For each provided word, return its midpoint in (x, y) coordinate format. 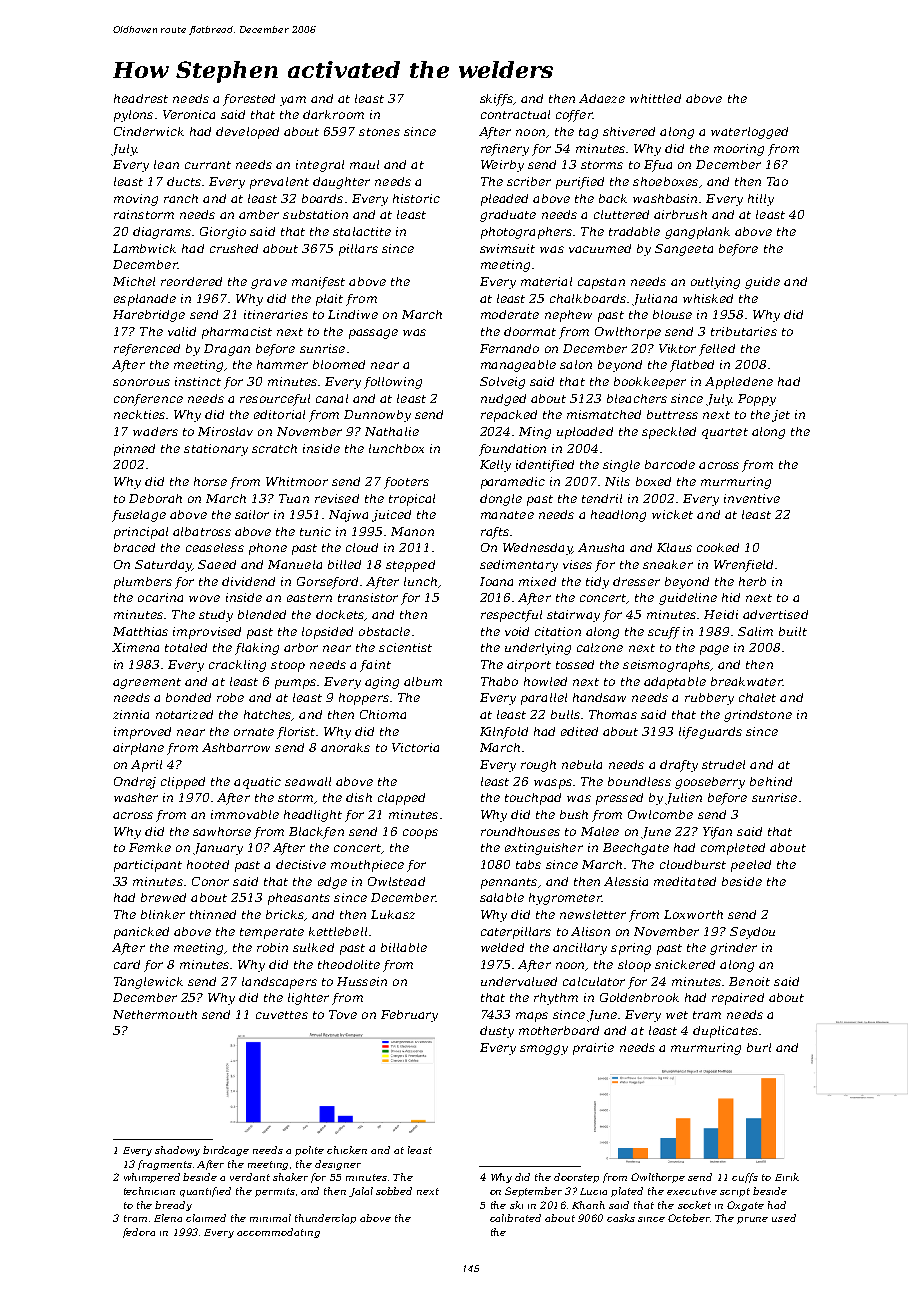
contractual (515, 114)
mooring (739, 150)
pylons (133, 116)
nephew (568, 316)
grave (269, 284)
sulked (313, 947)
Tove (343, 1014)
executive (692, 1191)
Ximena (135, 647)
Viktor (677, 348)
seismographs (666, 666)
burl (759, 1047)
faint (375, 666)
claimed (206, 1218)
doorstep (576, 1178)
